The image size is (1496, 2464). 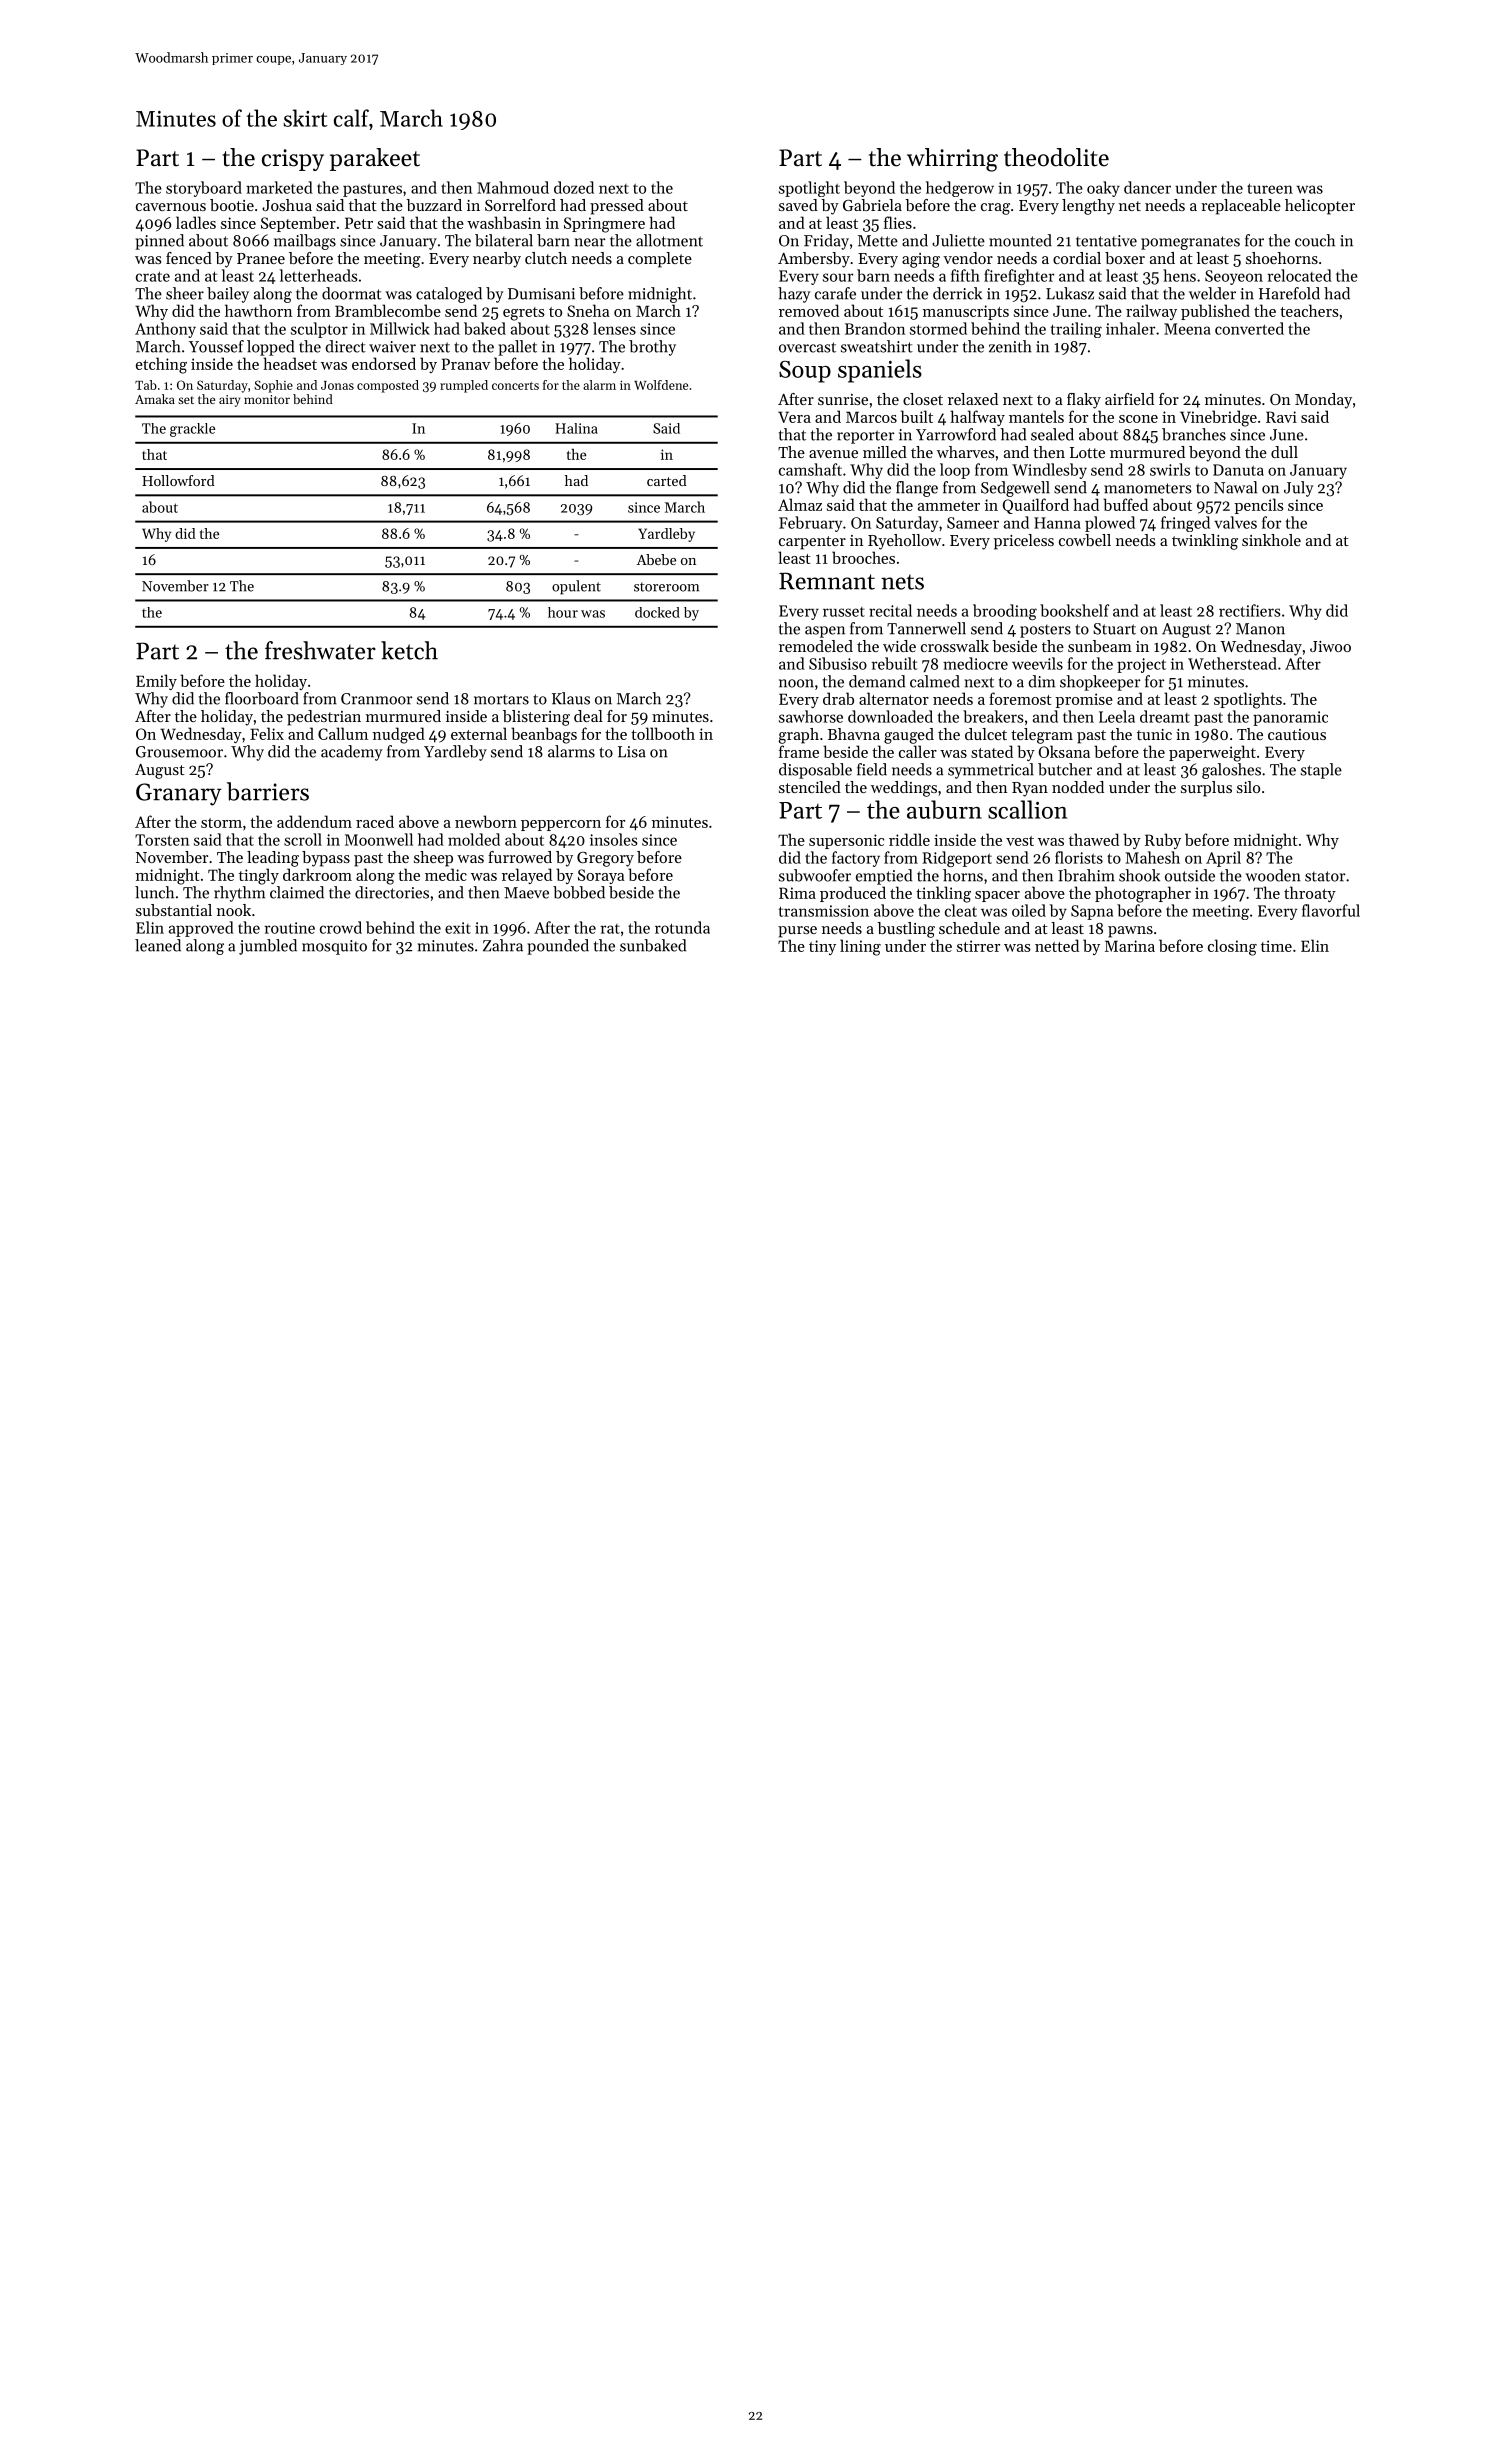 What do you see at coordinates (375, 159) in the document?
I see `parakeet` at bounding box center [375, 159].
